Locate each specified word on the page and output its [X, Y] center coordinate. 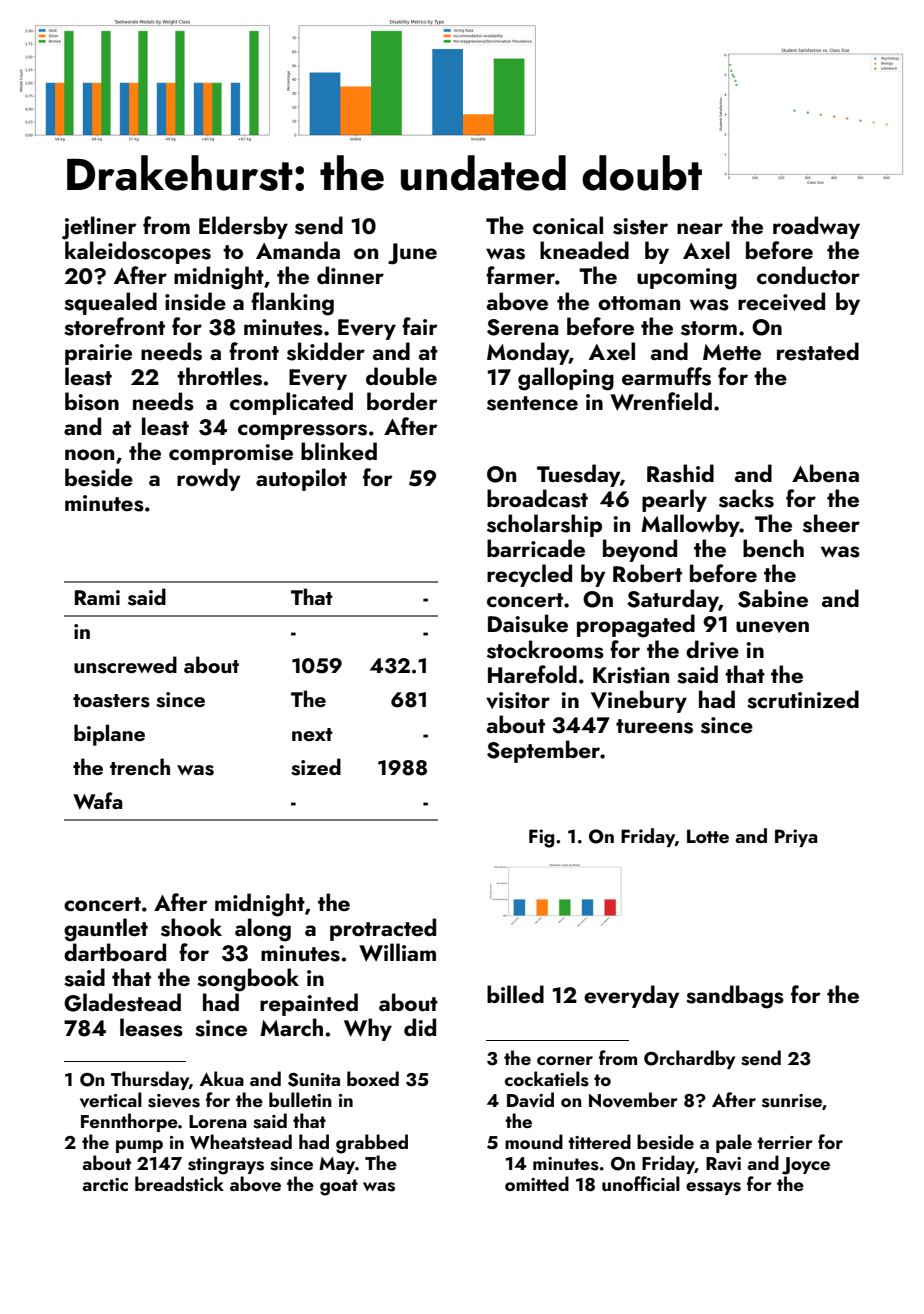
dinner [350, 275]
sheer [831, 523]
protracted [383, 929]
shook [191, 927]
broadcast [537, 498]
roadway [816, 227]
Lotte [708, 836]
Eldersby [243, 227]
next [312, 734]
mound [534, 1141]
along [263, 930]
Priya [796, 838]
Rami [97, 597]
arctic [105, 1184]
